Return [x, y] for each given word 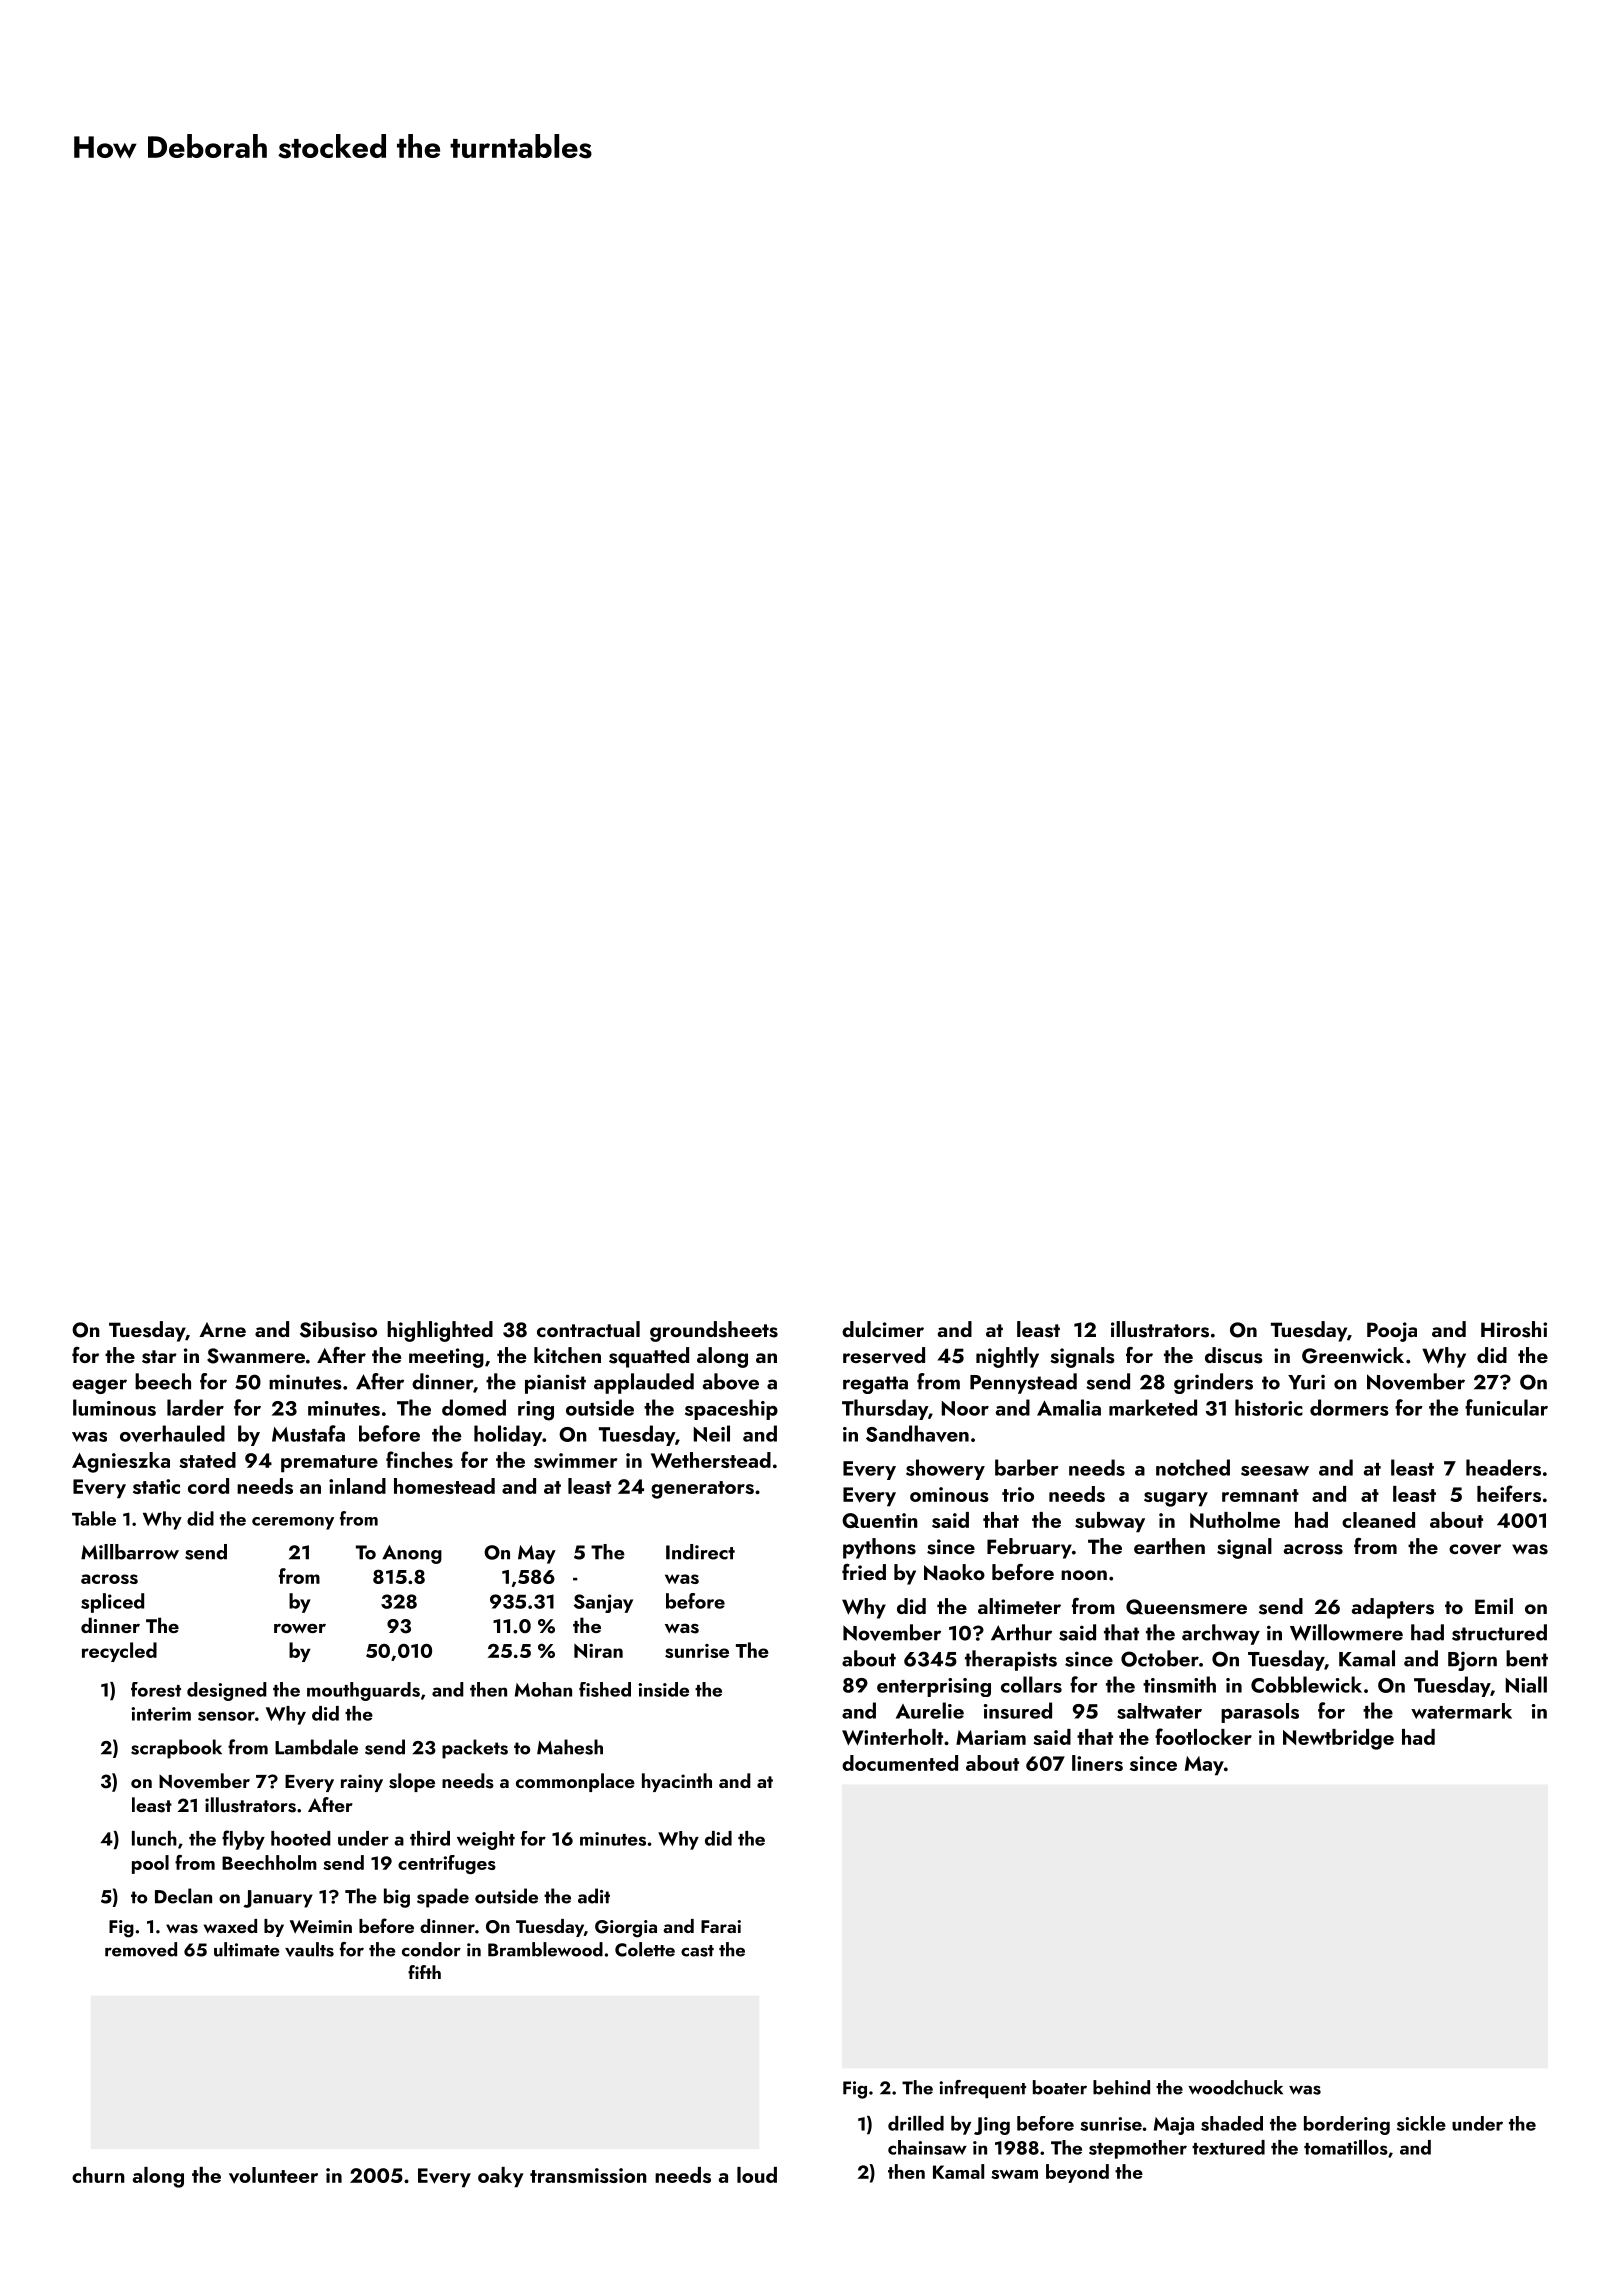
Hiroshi [1514, 1329]
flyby [243, 1840]
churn [98, 2175]
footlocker [1203, 1736]
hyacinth [677, 1782]
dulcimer [883, 1329]
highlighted [440, 1331]
